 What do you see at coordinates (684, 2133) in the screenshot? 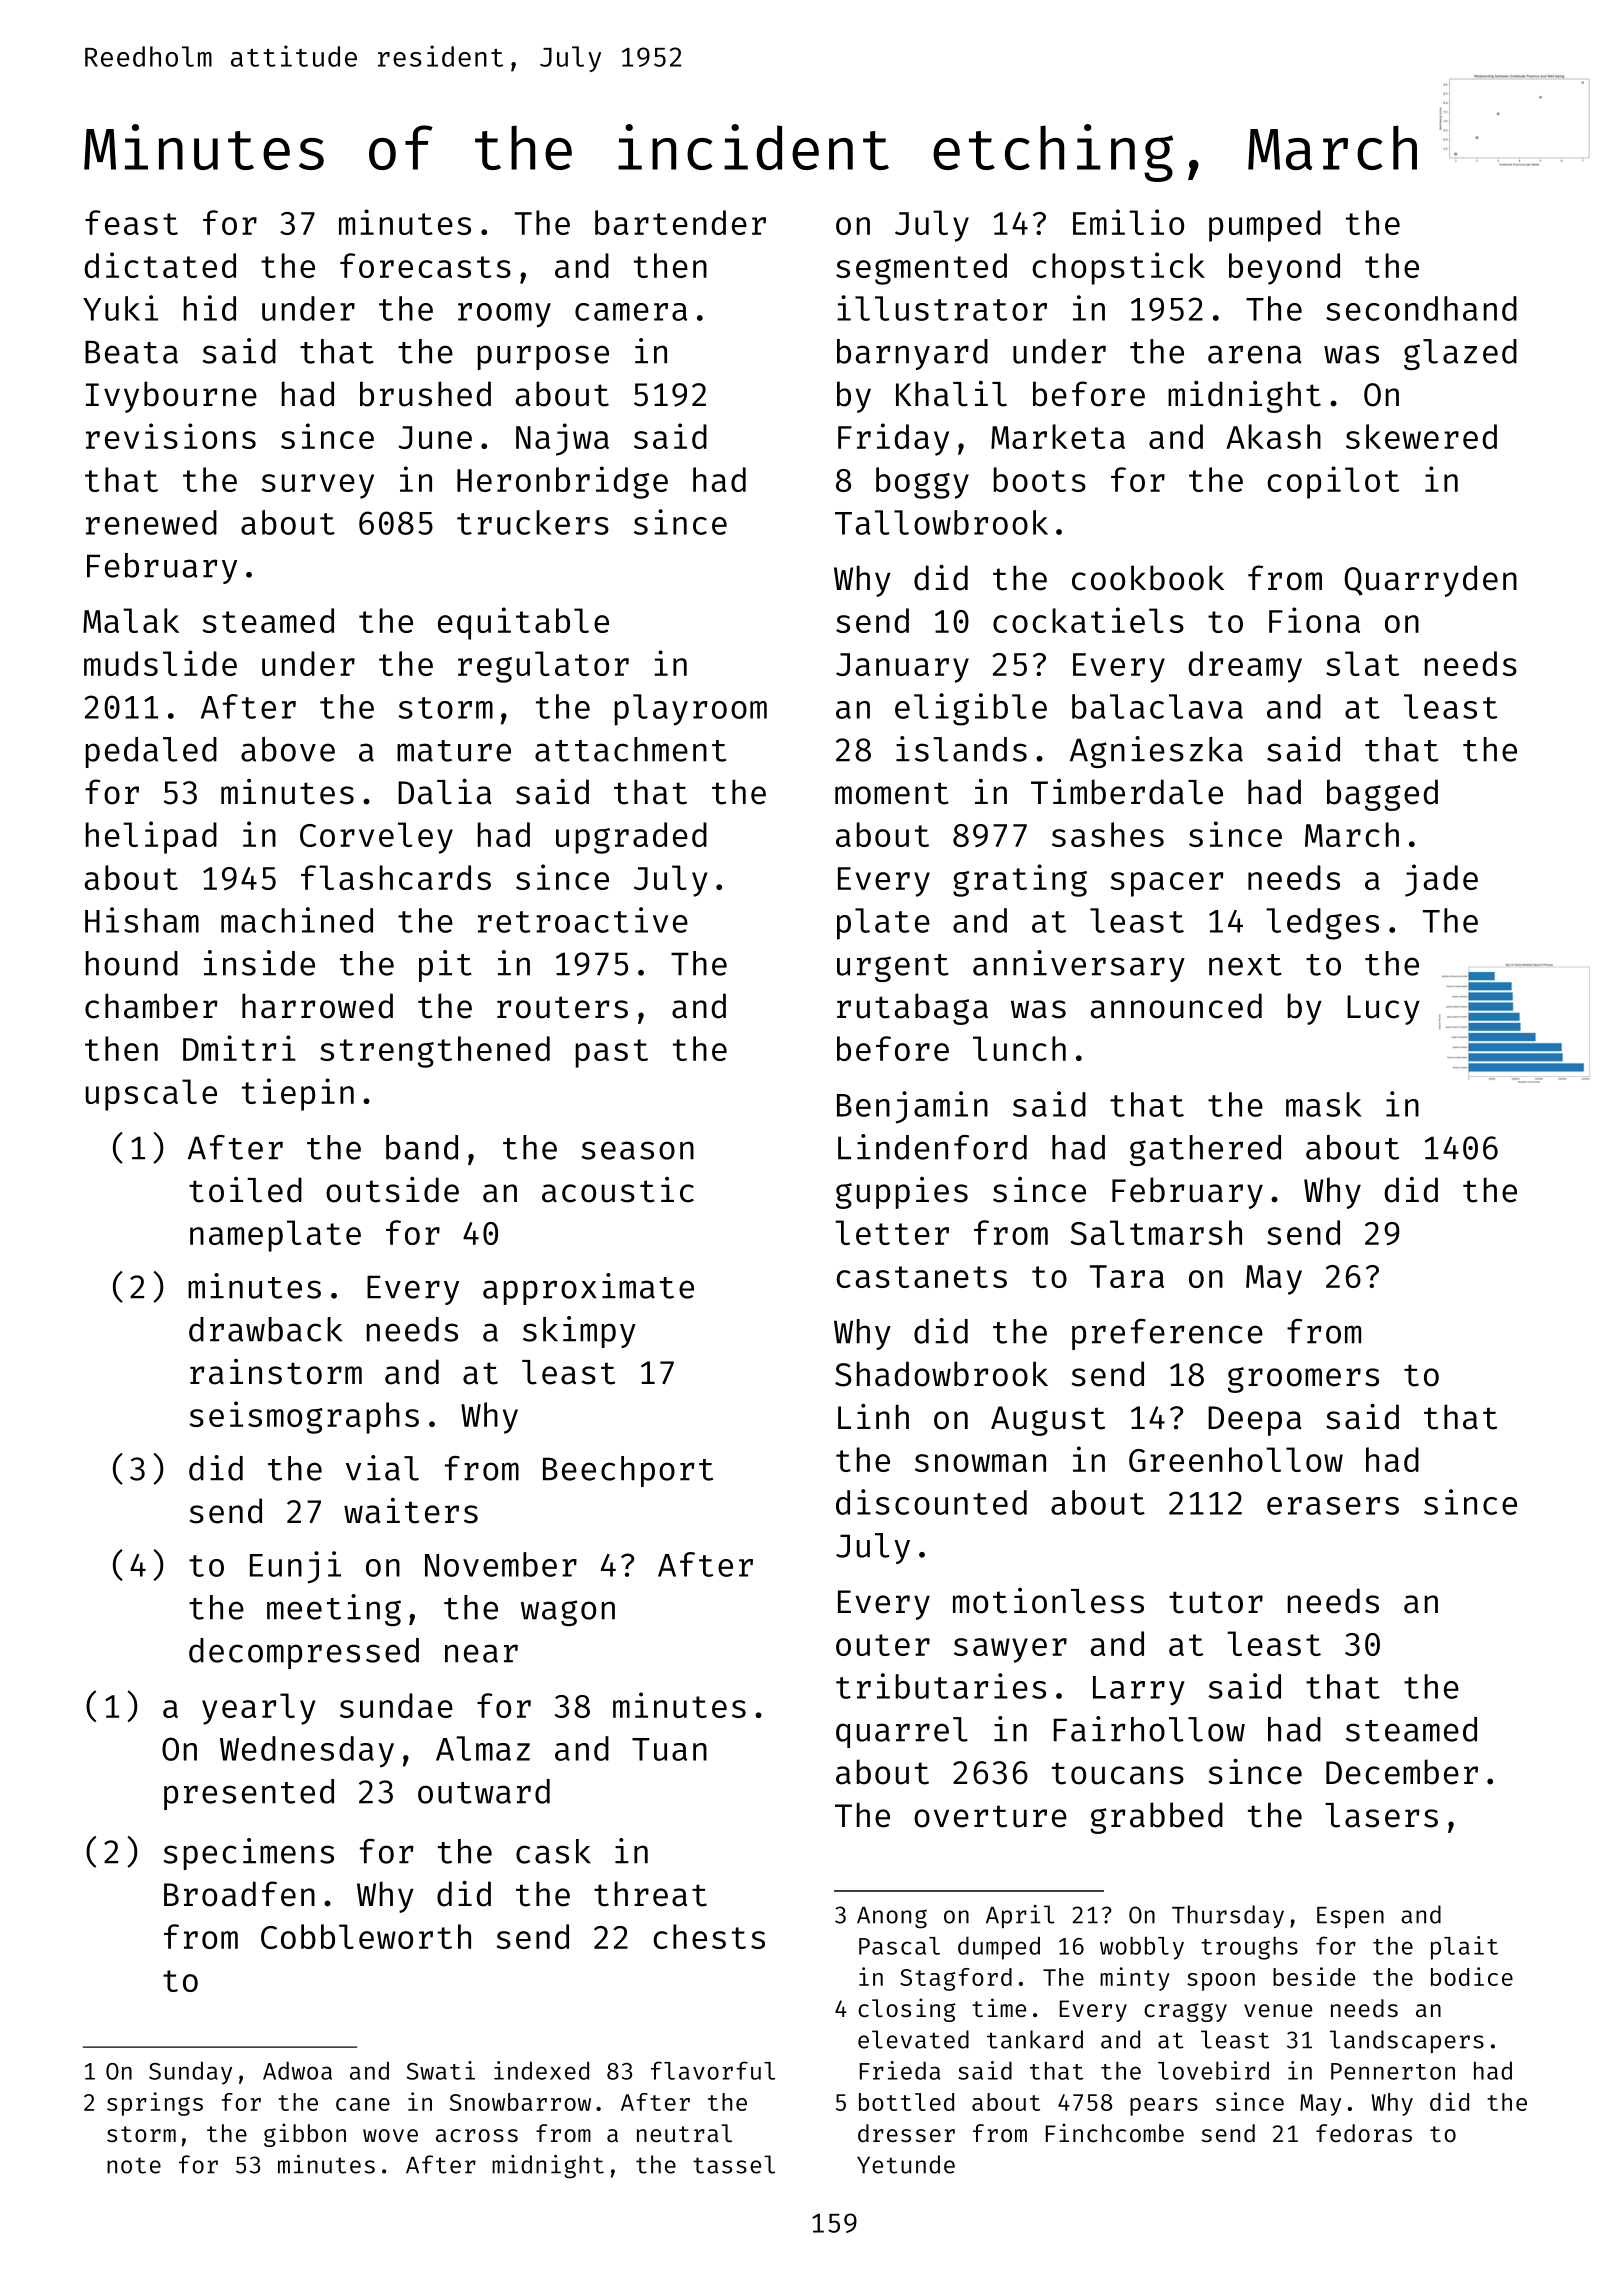
I see `neutral` at bounding box center [684, 2133].
